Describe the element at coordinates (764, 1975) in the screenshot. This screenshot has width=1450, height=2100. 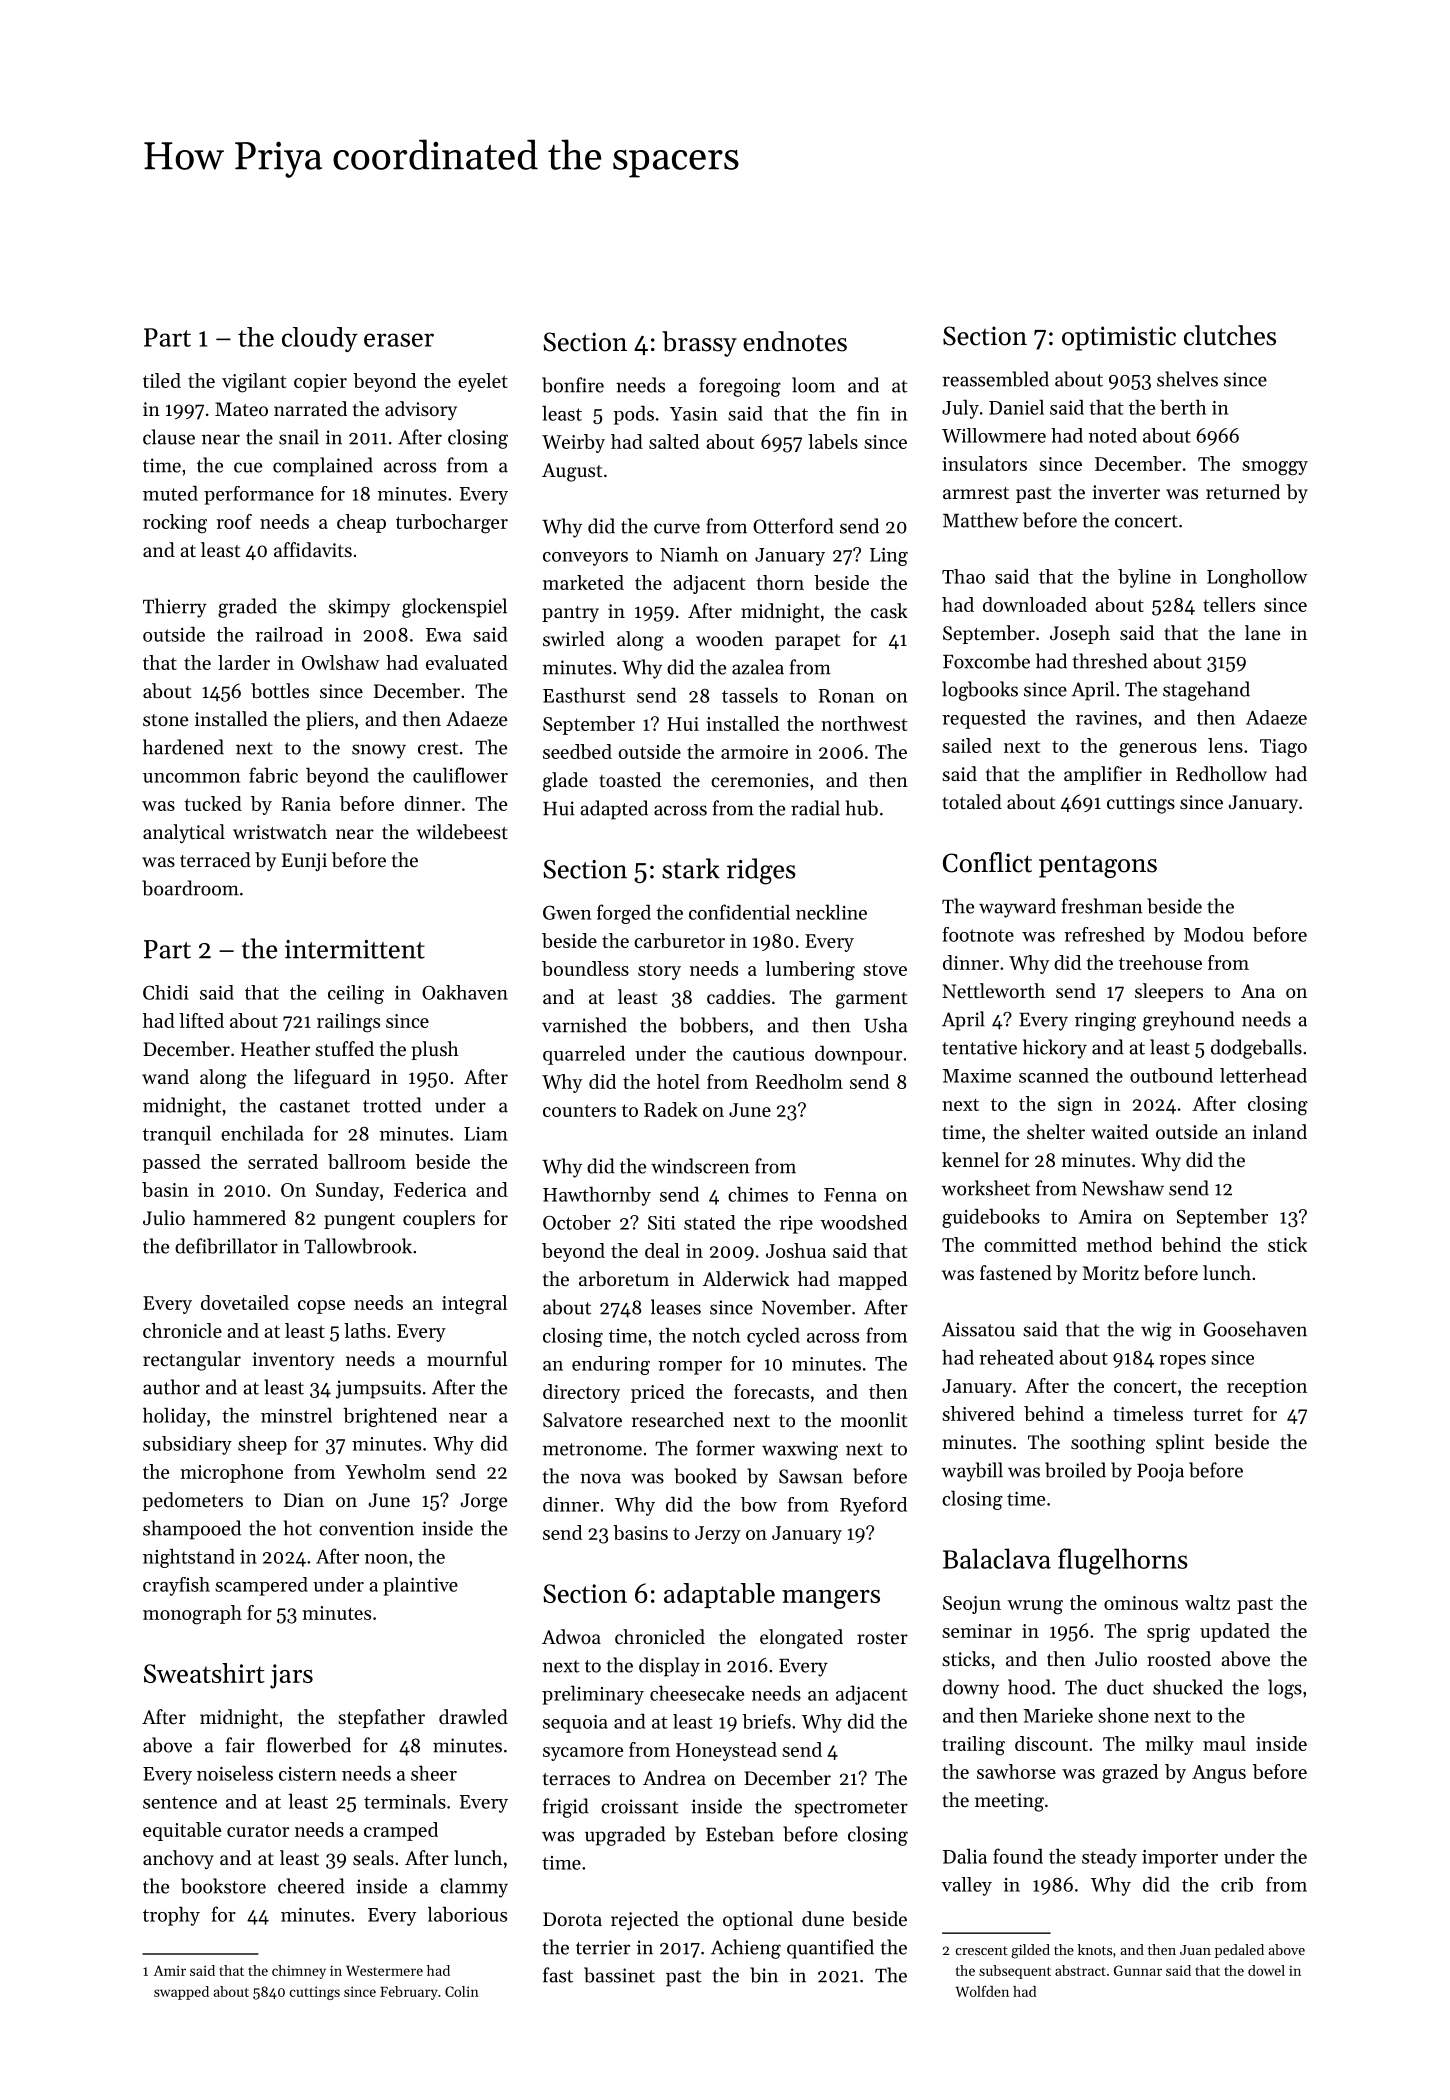
I see `bin` at that location.
